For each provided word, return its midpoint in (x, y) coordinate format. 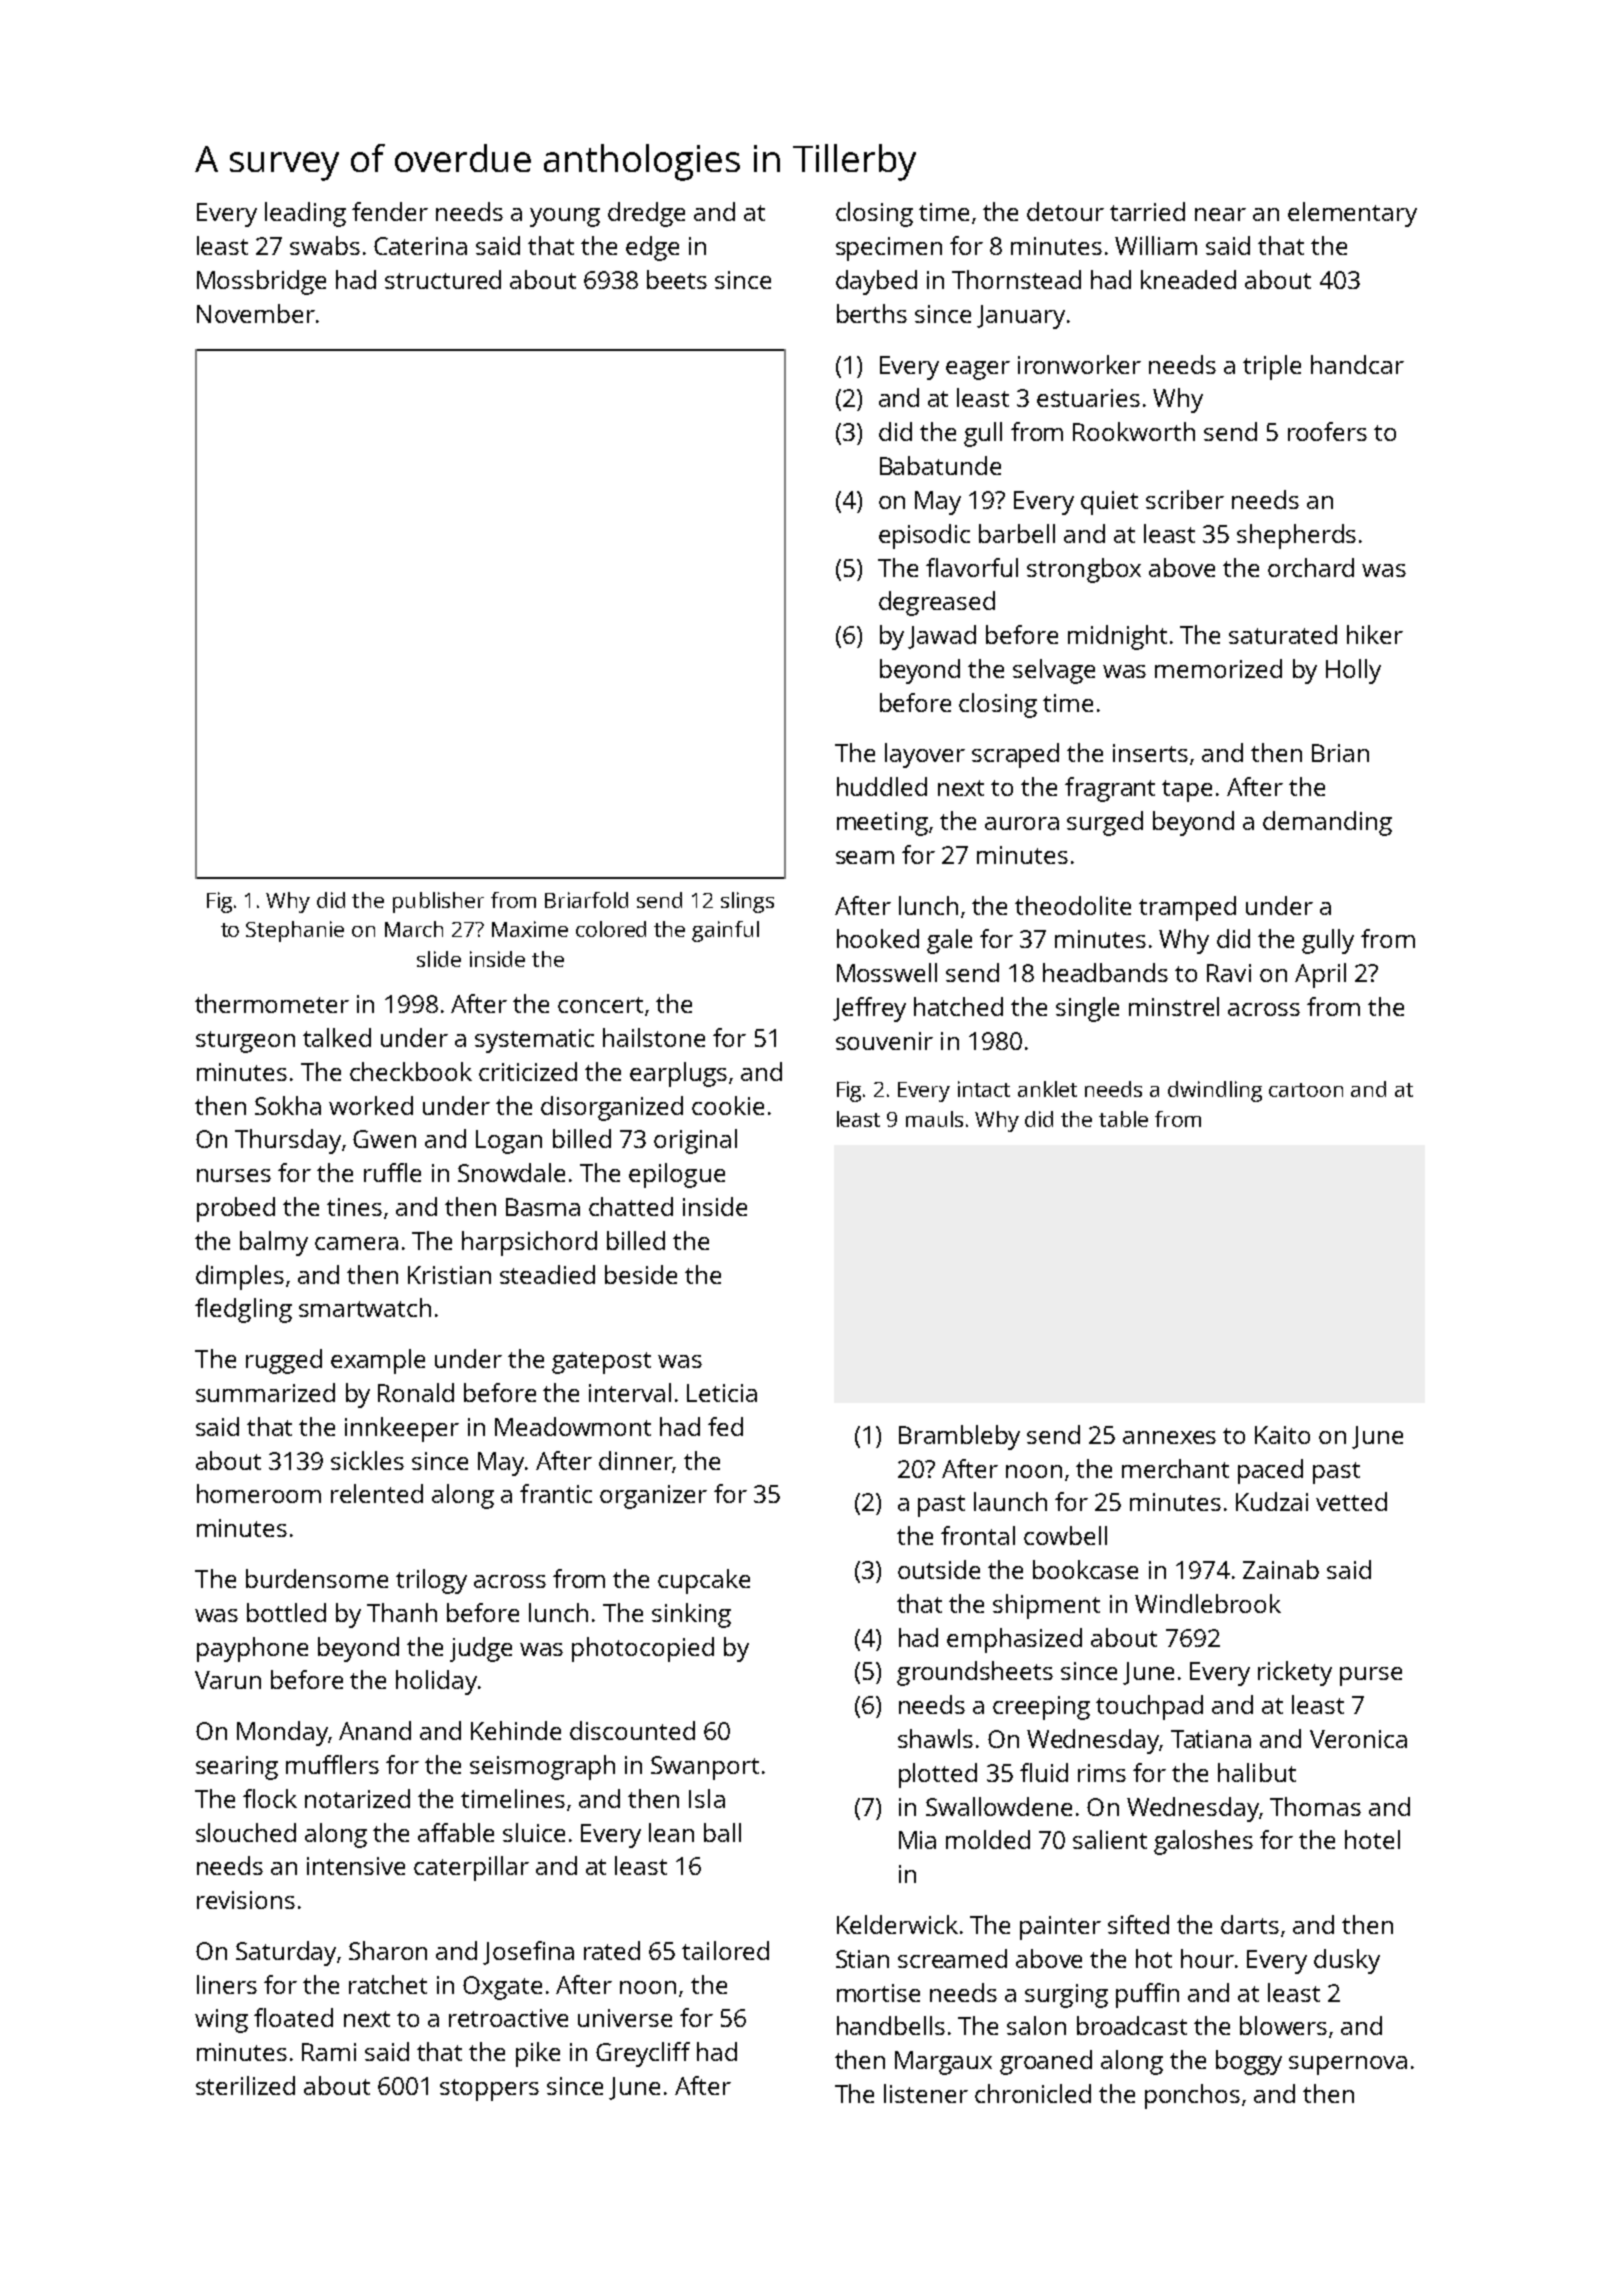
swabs (325, 245)
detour (1065, 211)
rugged (284, 1361)
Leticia (722, 1393)
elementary (1352, 214)
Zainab (1281, 1569)
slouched (246, 1832)
